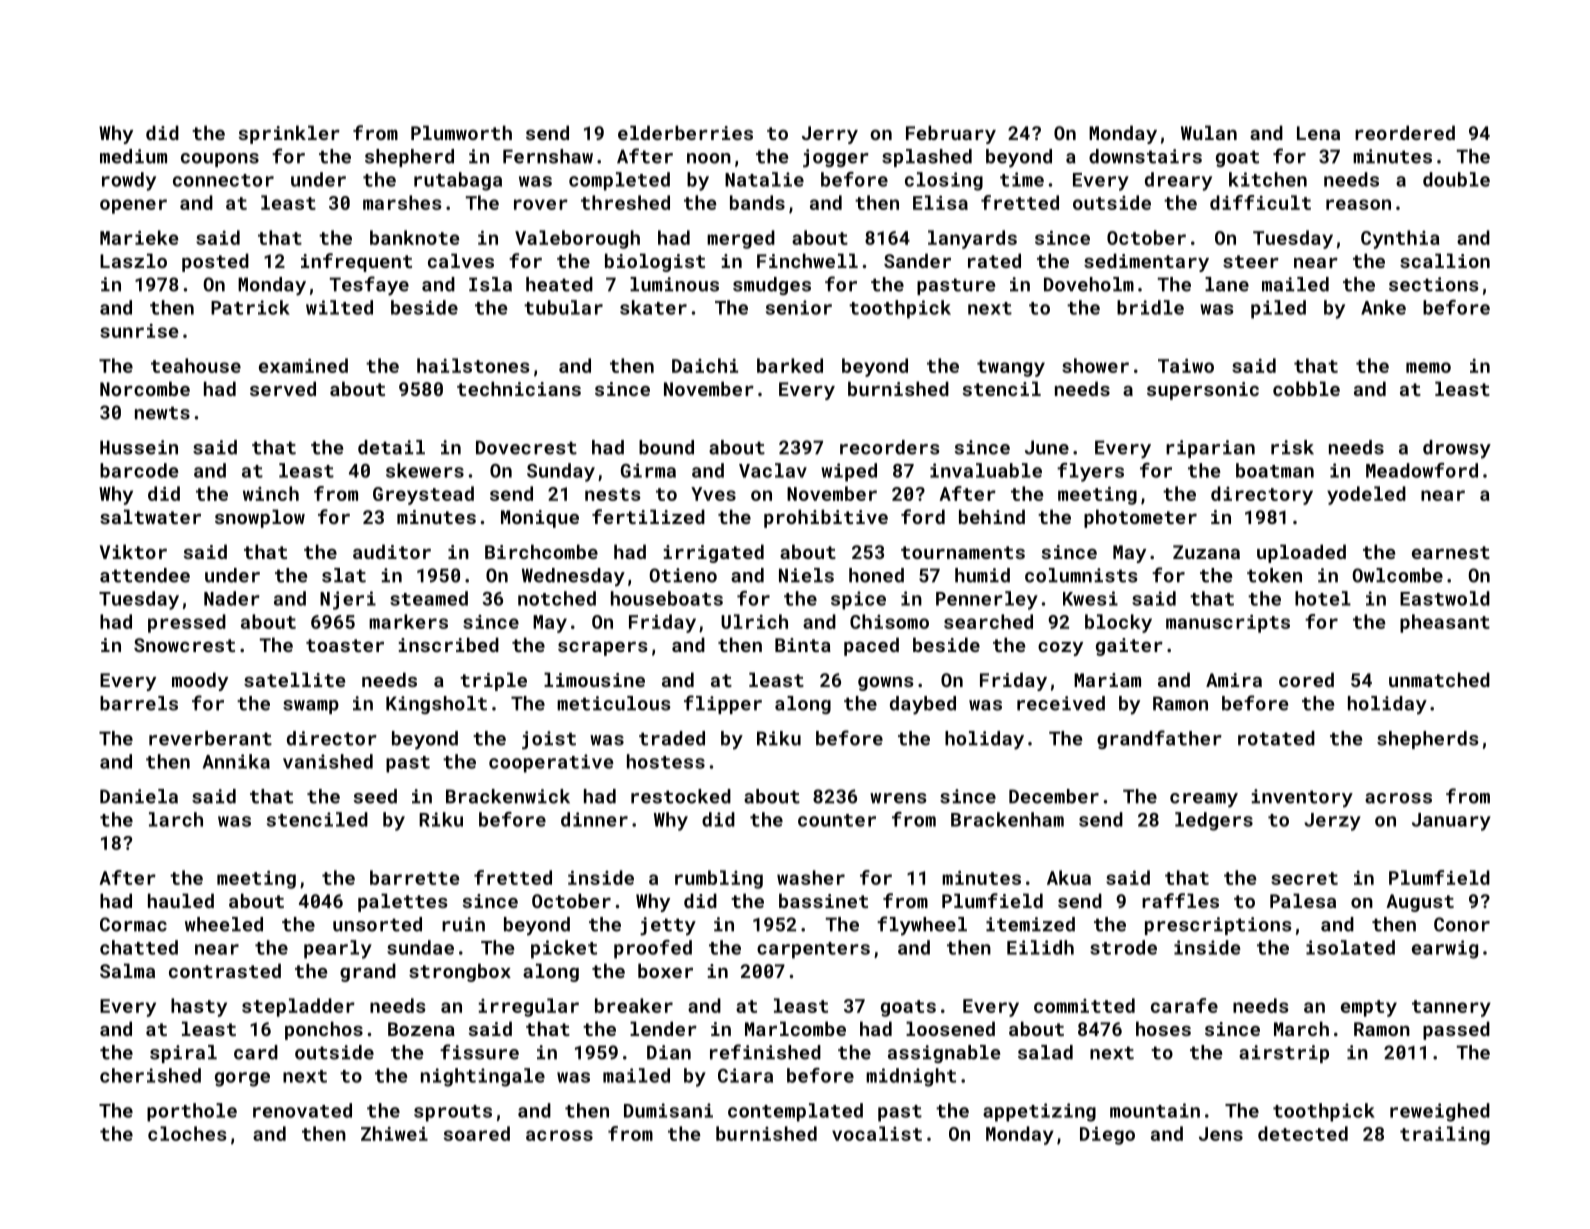 Image resolution: width=1590 pixels, height=1229 pixels. Describe the element at coordinates (1400, 239) in the screenshot. I see `Cynthia` at that location.
